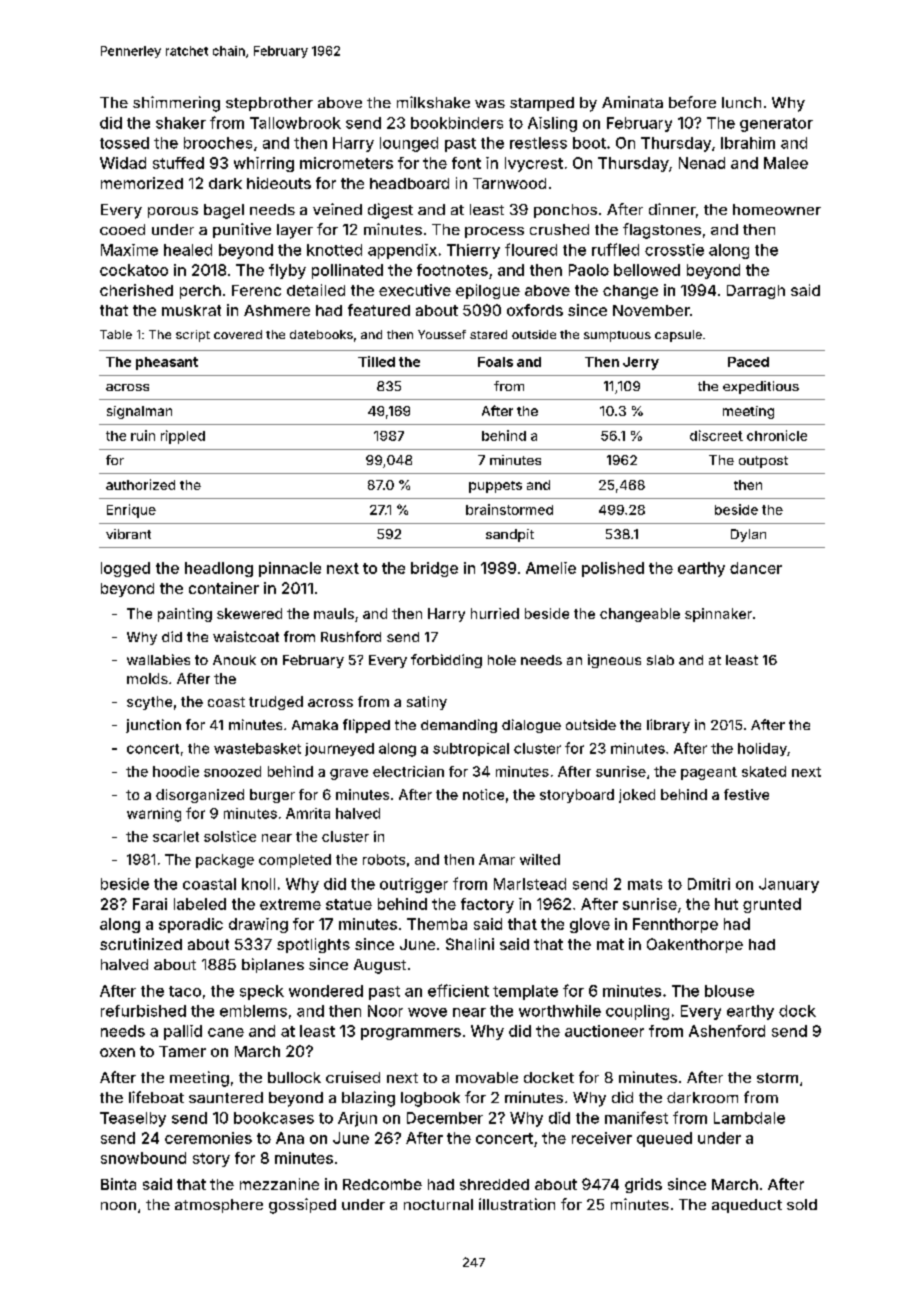 Image resolution: width=924 pixels, height=1314 pixels. I want to click on nocturnal, so click(438, 1204).
